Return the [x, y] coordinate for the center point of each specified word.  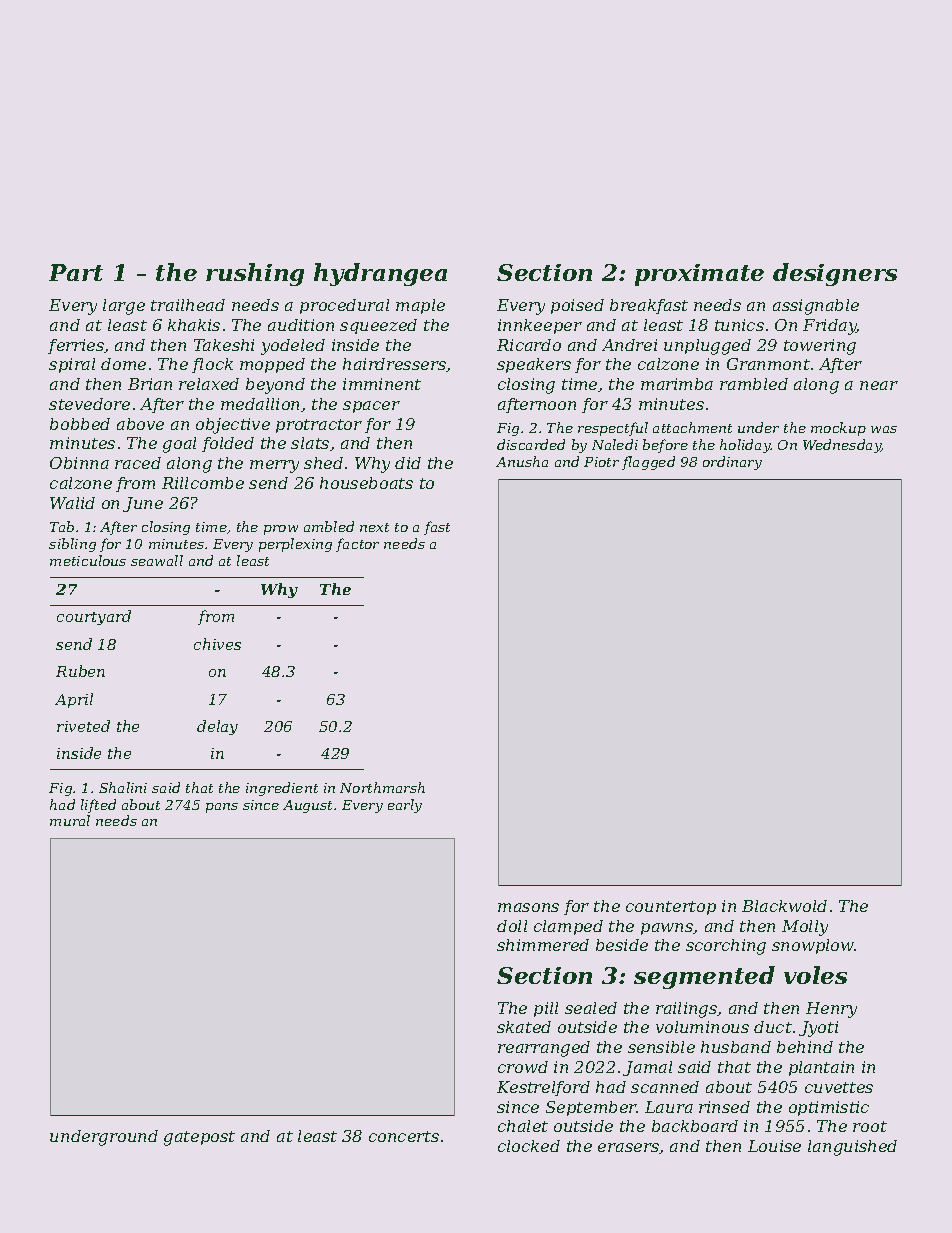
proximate [699, 275]
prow [281, 530]
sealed [591, 1008]
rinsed [724, 1107]
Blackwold [784, 906]
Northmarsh [382, 787]
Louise [774, 1146]
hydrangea [380, 274]
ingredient [282, 789]
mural [70, 820]
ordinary [732, 463]
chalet [523, 1126]
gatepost [199, 1138]
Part [76, 272]
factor [357, 545]
